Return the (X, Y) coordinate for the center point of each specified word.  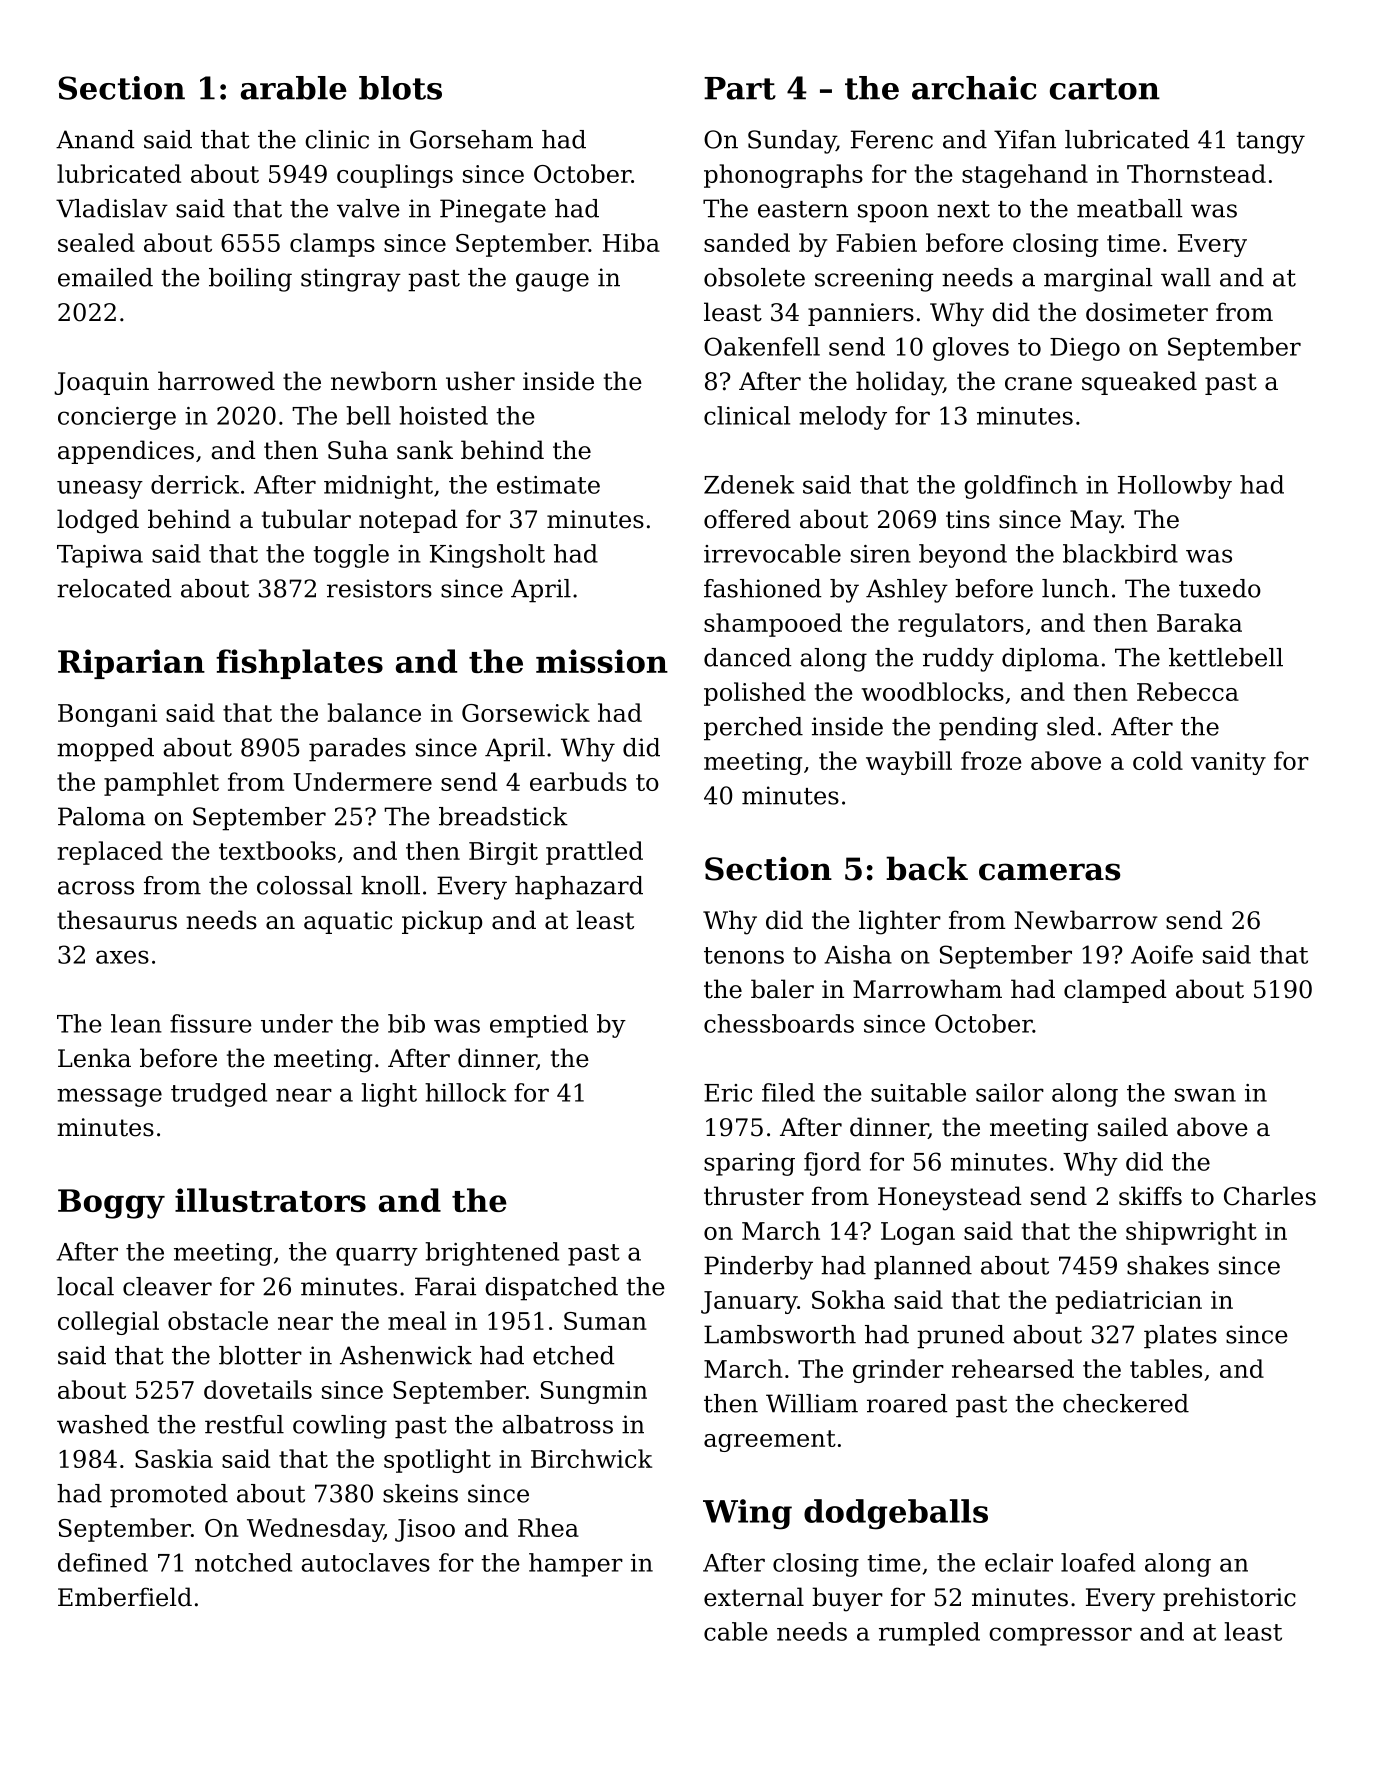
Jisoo (425, 1530)
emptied (539, 1026)
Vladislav (112, 208)
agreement (770, 1441)
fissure (211, 1023)
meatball (1130, 208)
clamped (1115, 991)
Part (740, 88)
